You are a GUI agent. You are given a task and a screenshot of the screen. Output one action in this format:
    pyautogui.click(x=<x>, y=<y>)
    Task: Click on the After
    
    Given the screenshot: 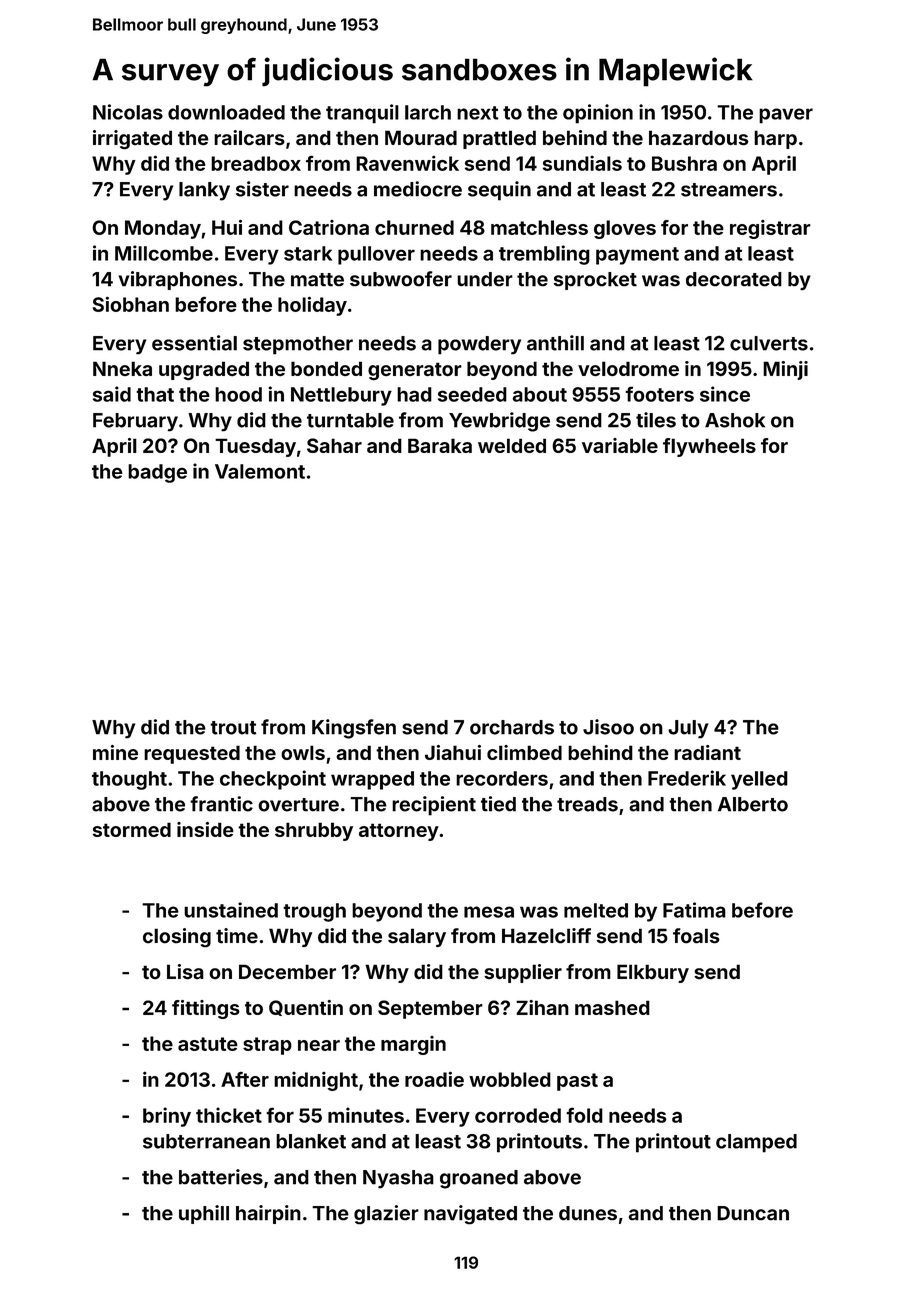 What is the action you would take?
    pyautogui.click(x=245, y=1079)
